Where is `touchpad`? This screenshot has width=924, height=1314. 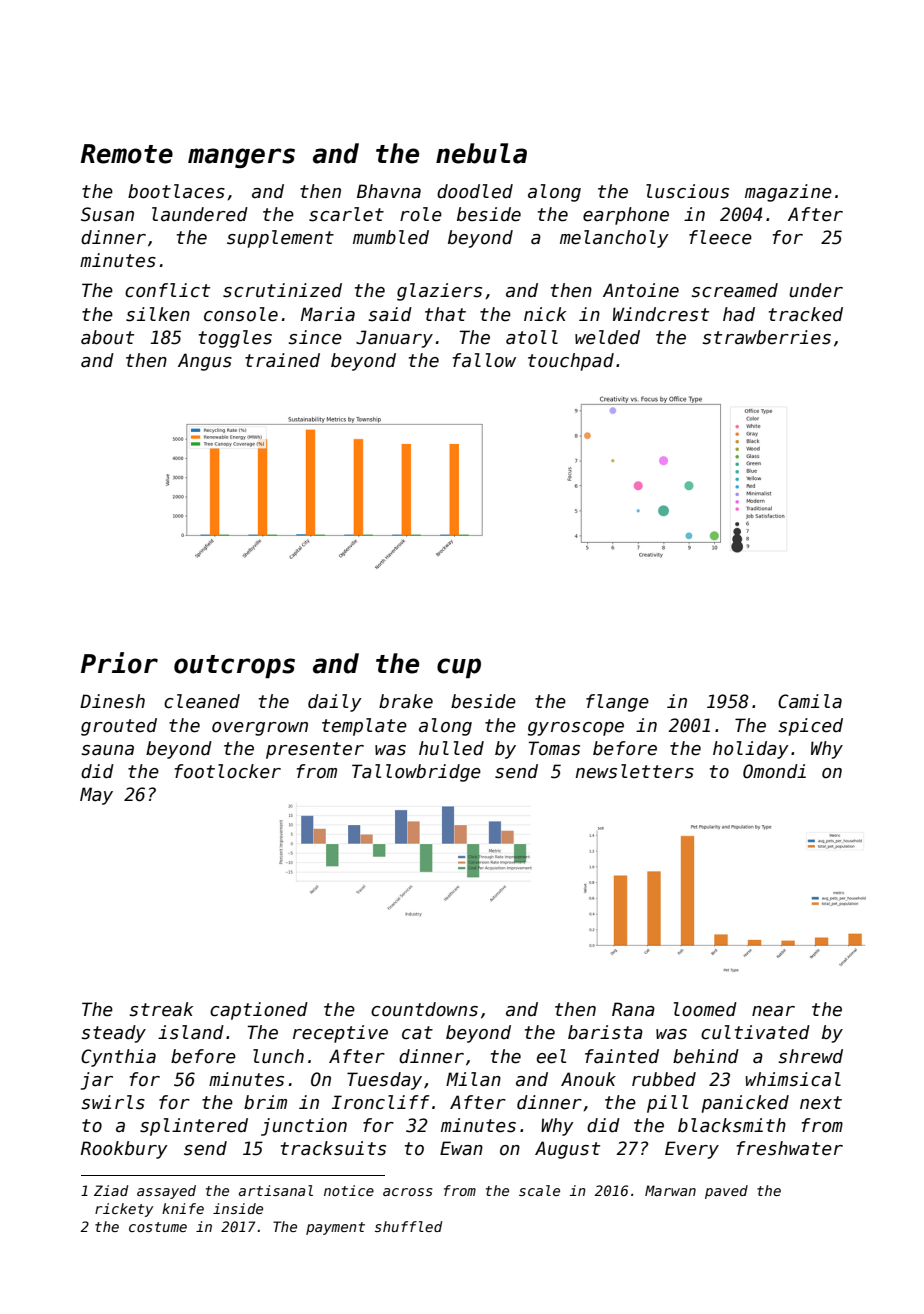 touchpad is located at coordinates (571, 362).
